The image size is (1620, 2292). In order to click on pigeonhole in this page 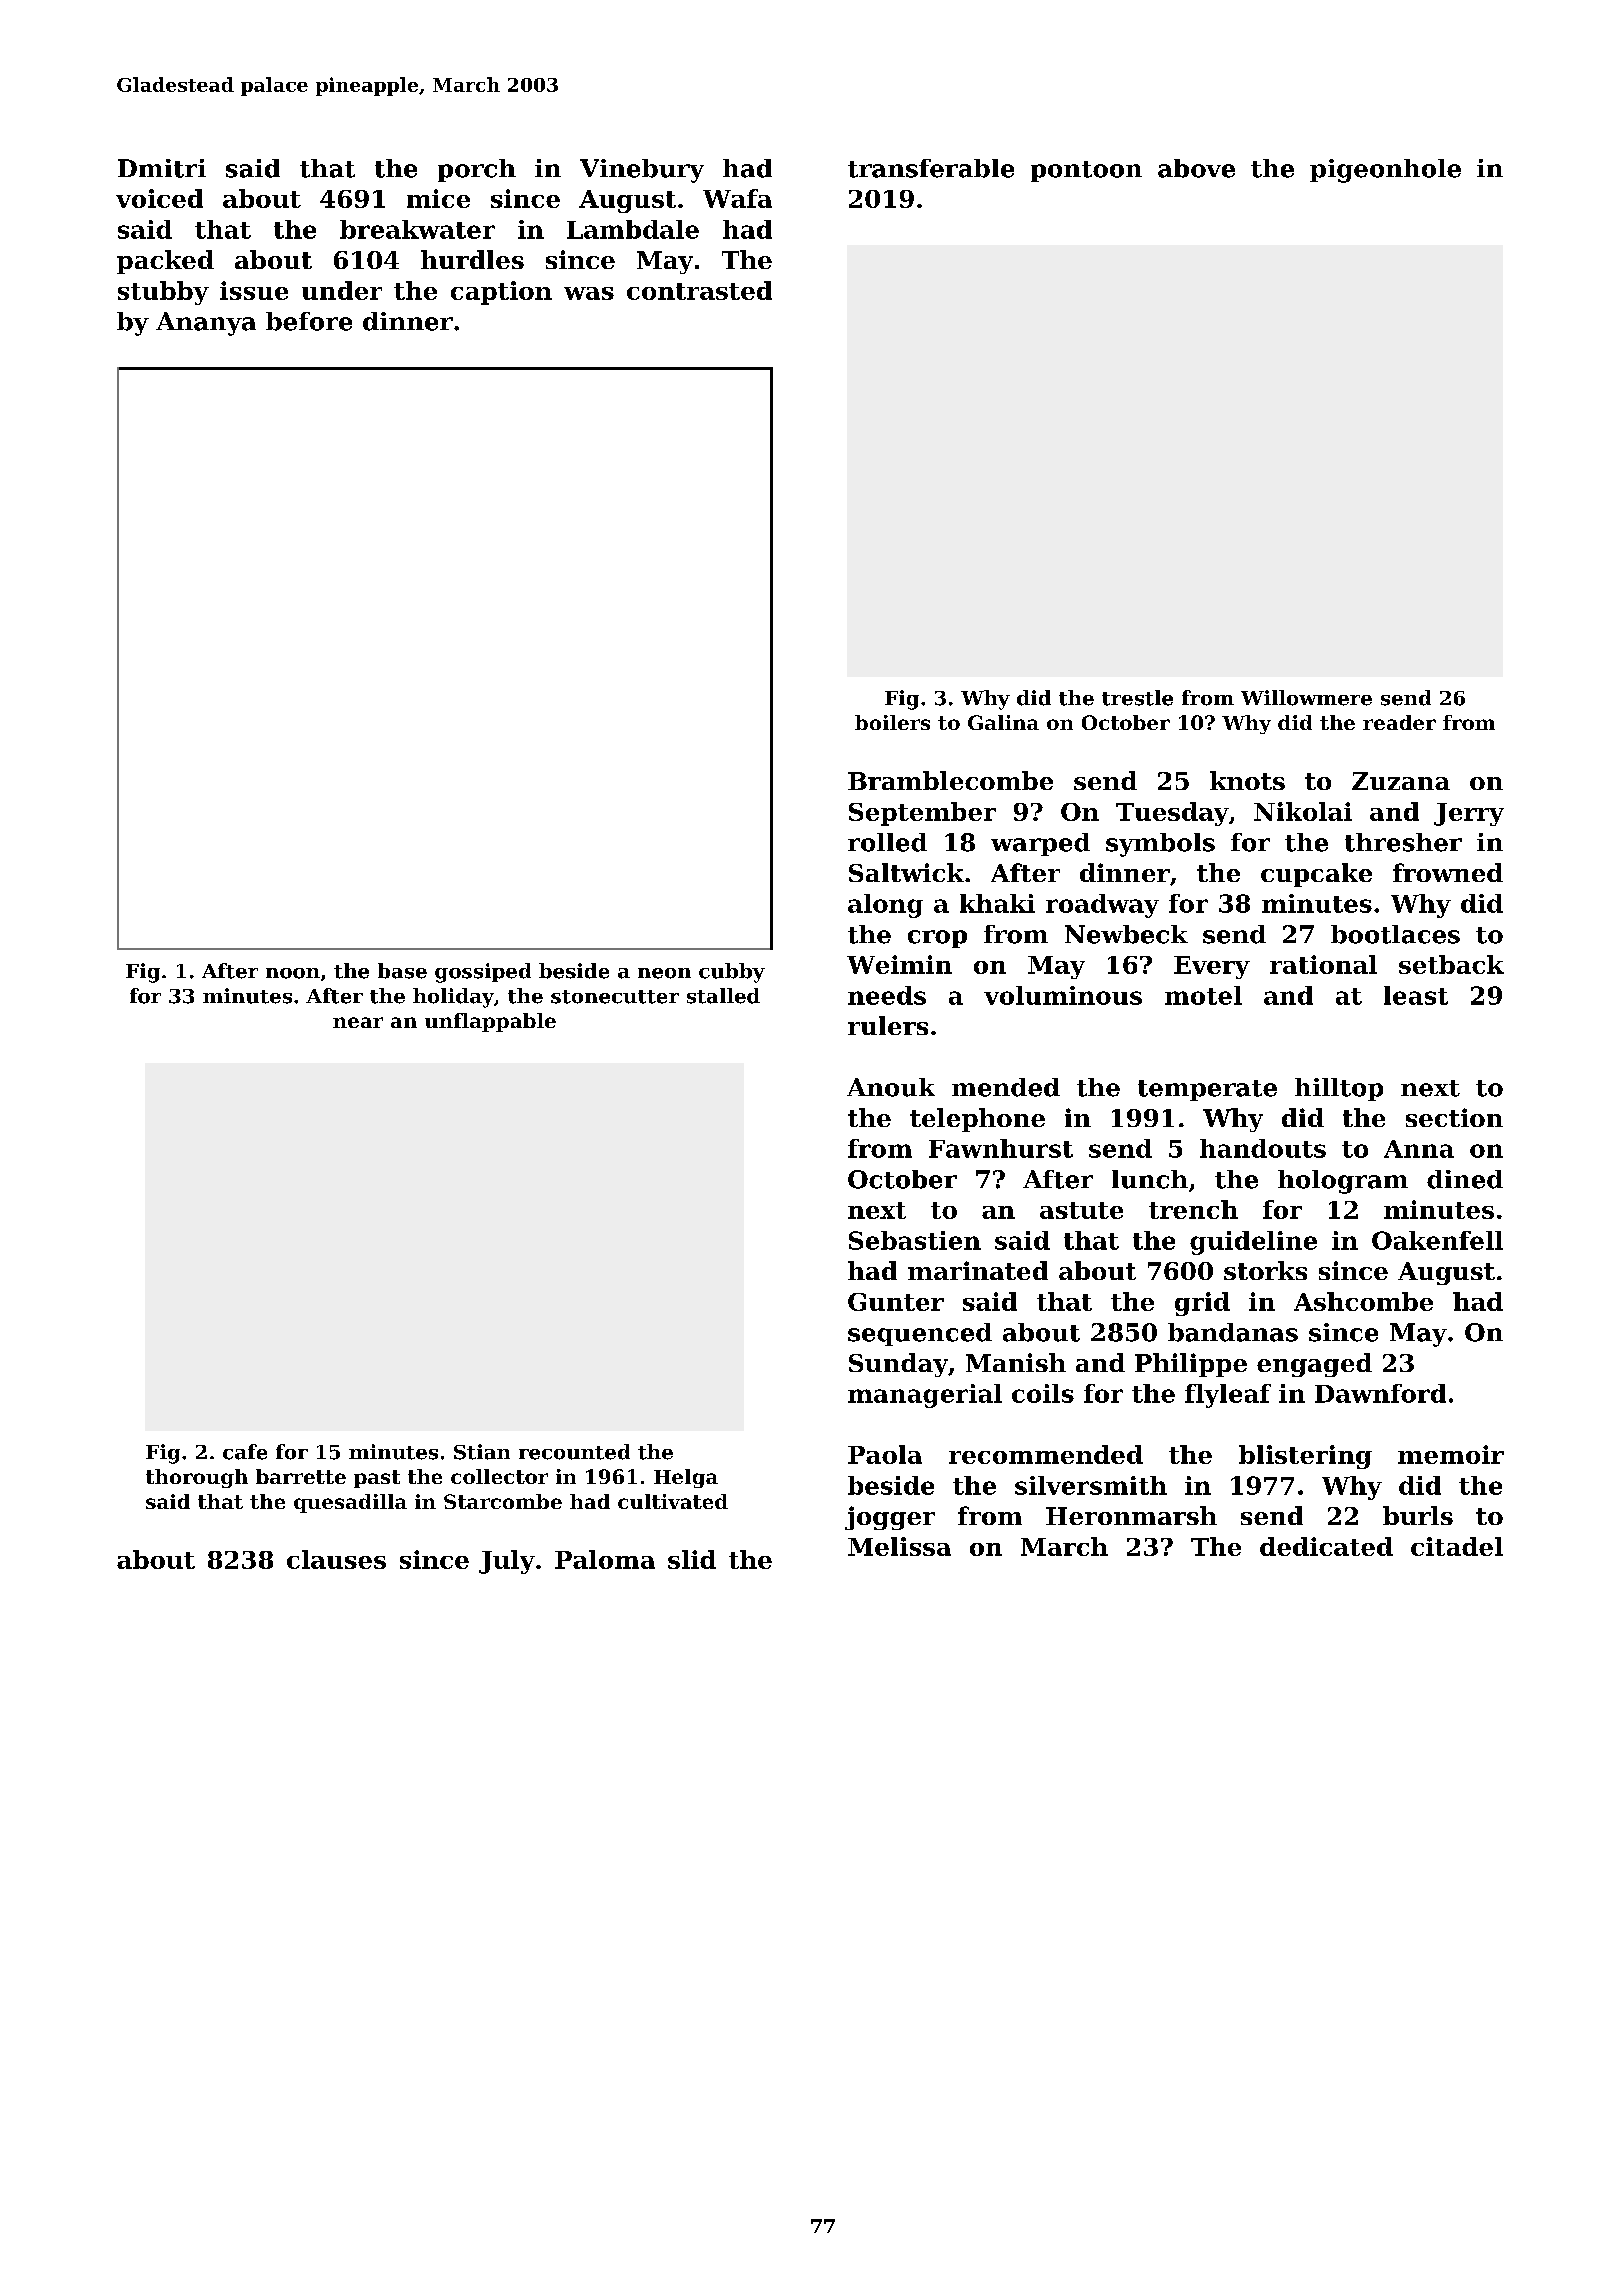, I will do `click(1385, 171)`.
